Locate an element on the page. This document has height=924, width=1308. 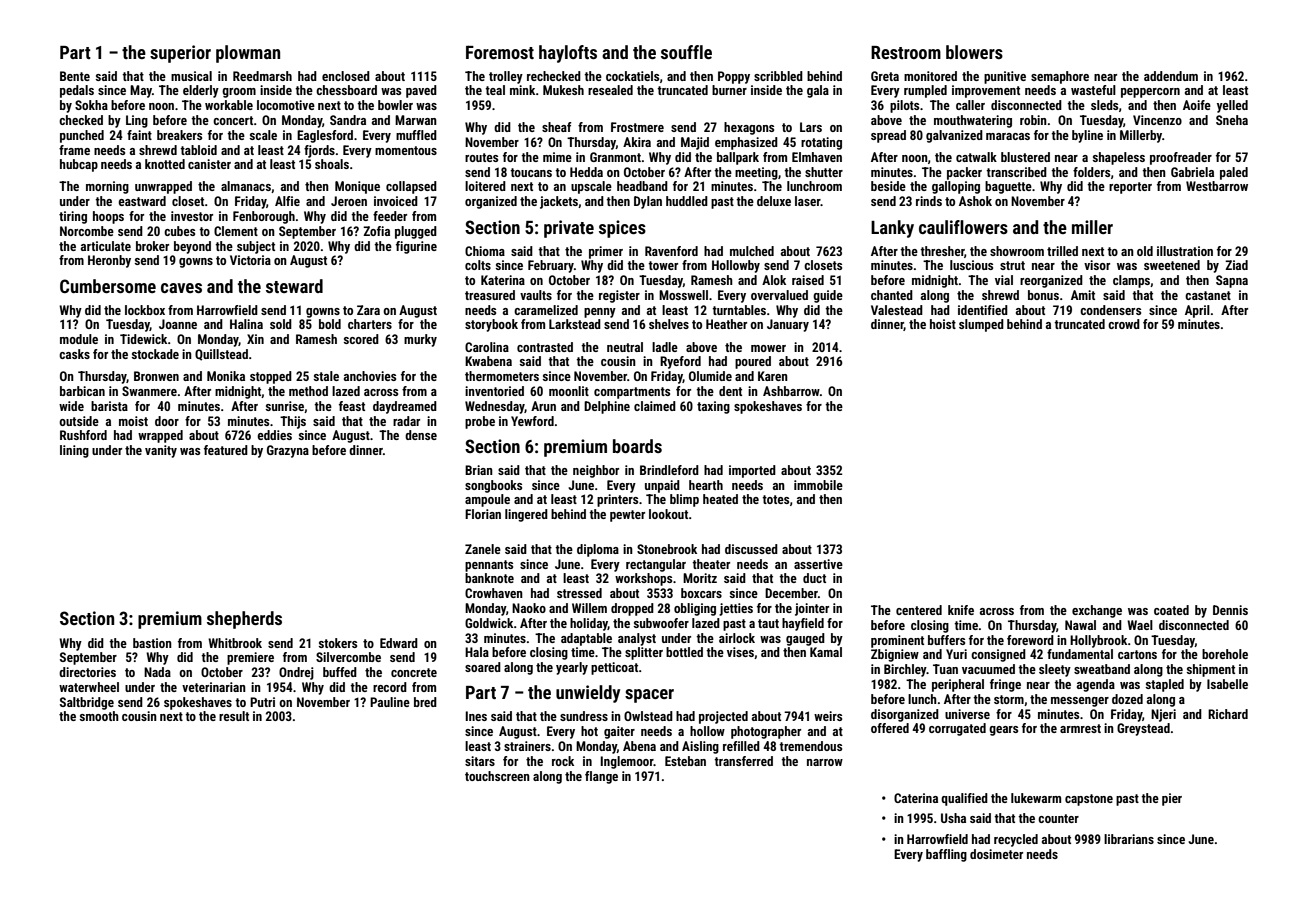
plowman is located at coordinates (248, 54).
